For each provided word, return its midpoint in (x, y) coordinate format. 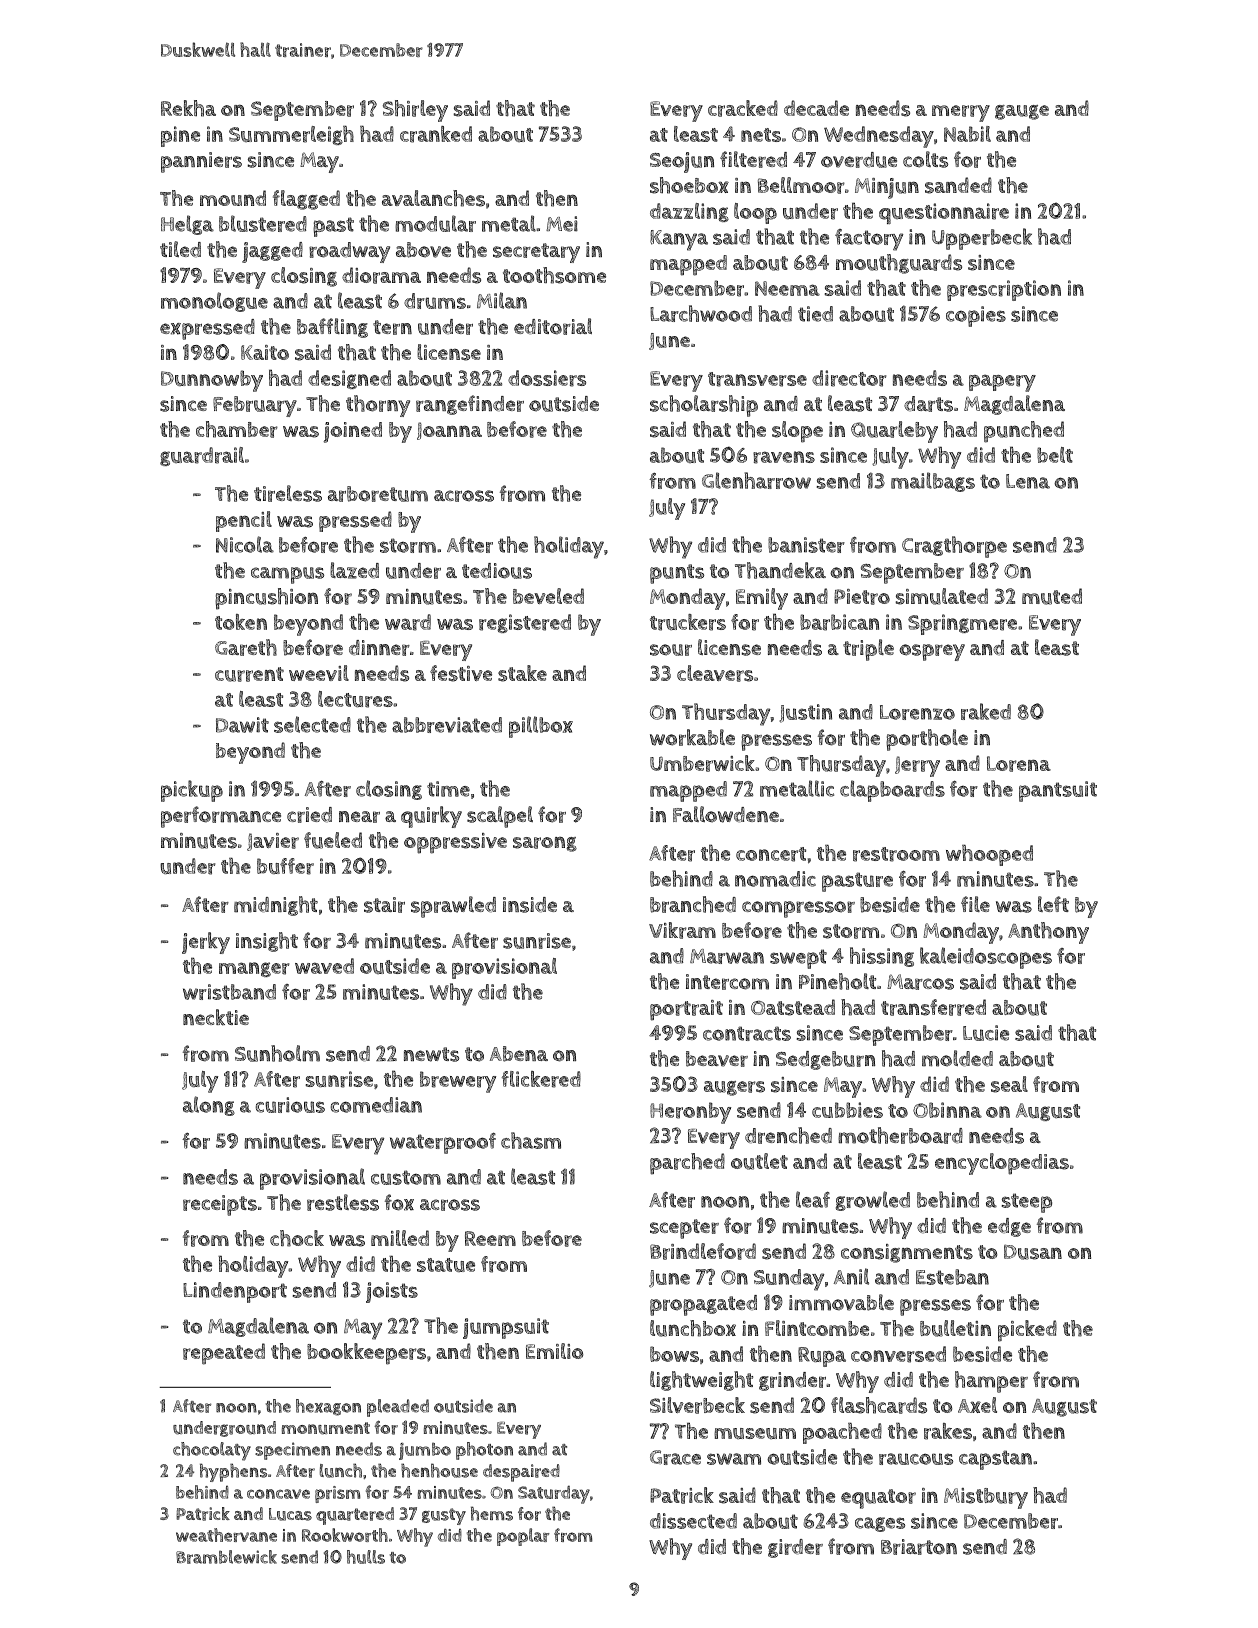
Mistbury (986, 1498)
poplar (523, 1537)
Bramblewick (226, 1557)
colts (925, 159)
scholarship (704, 406)
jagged (272, 252)
